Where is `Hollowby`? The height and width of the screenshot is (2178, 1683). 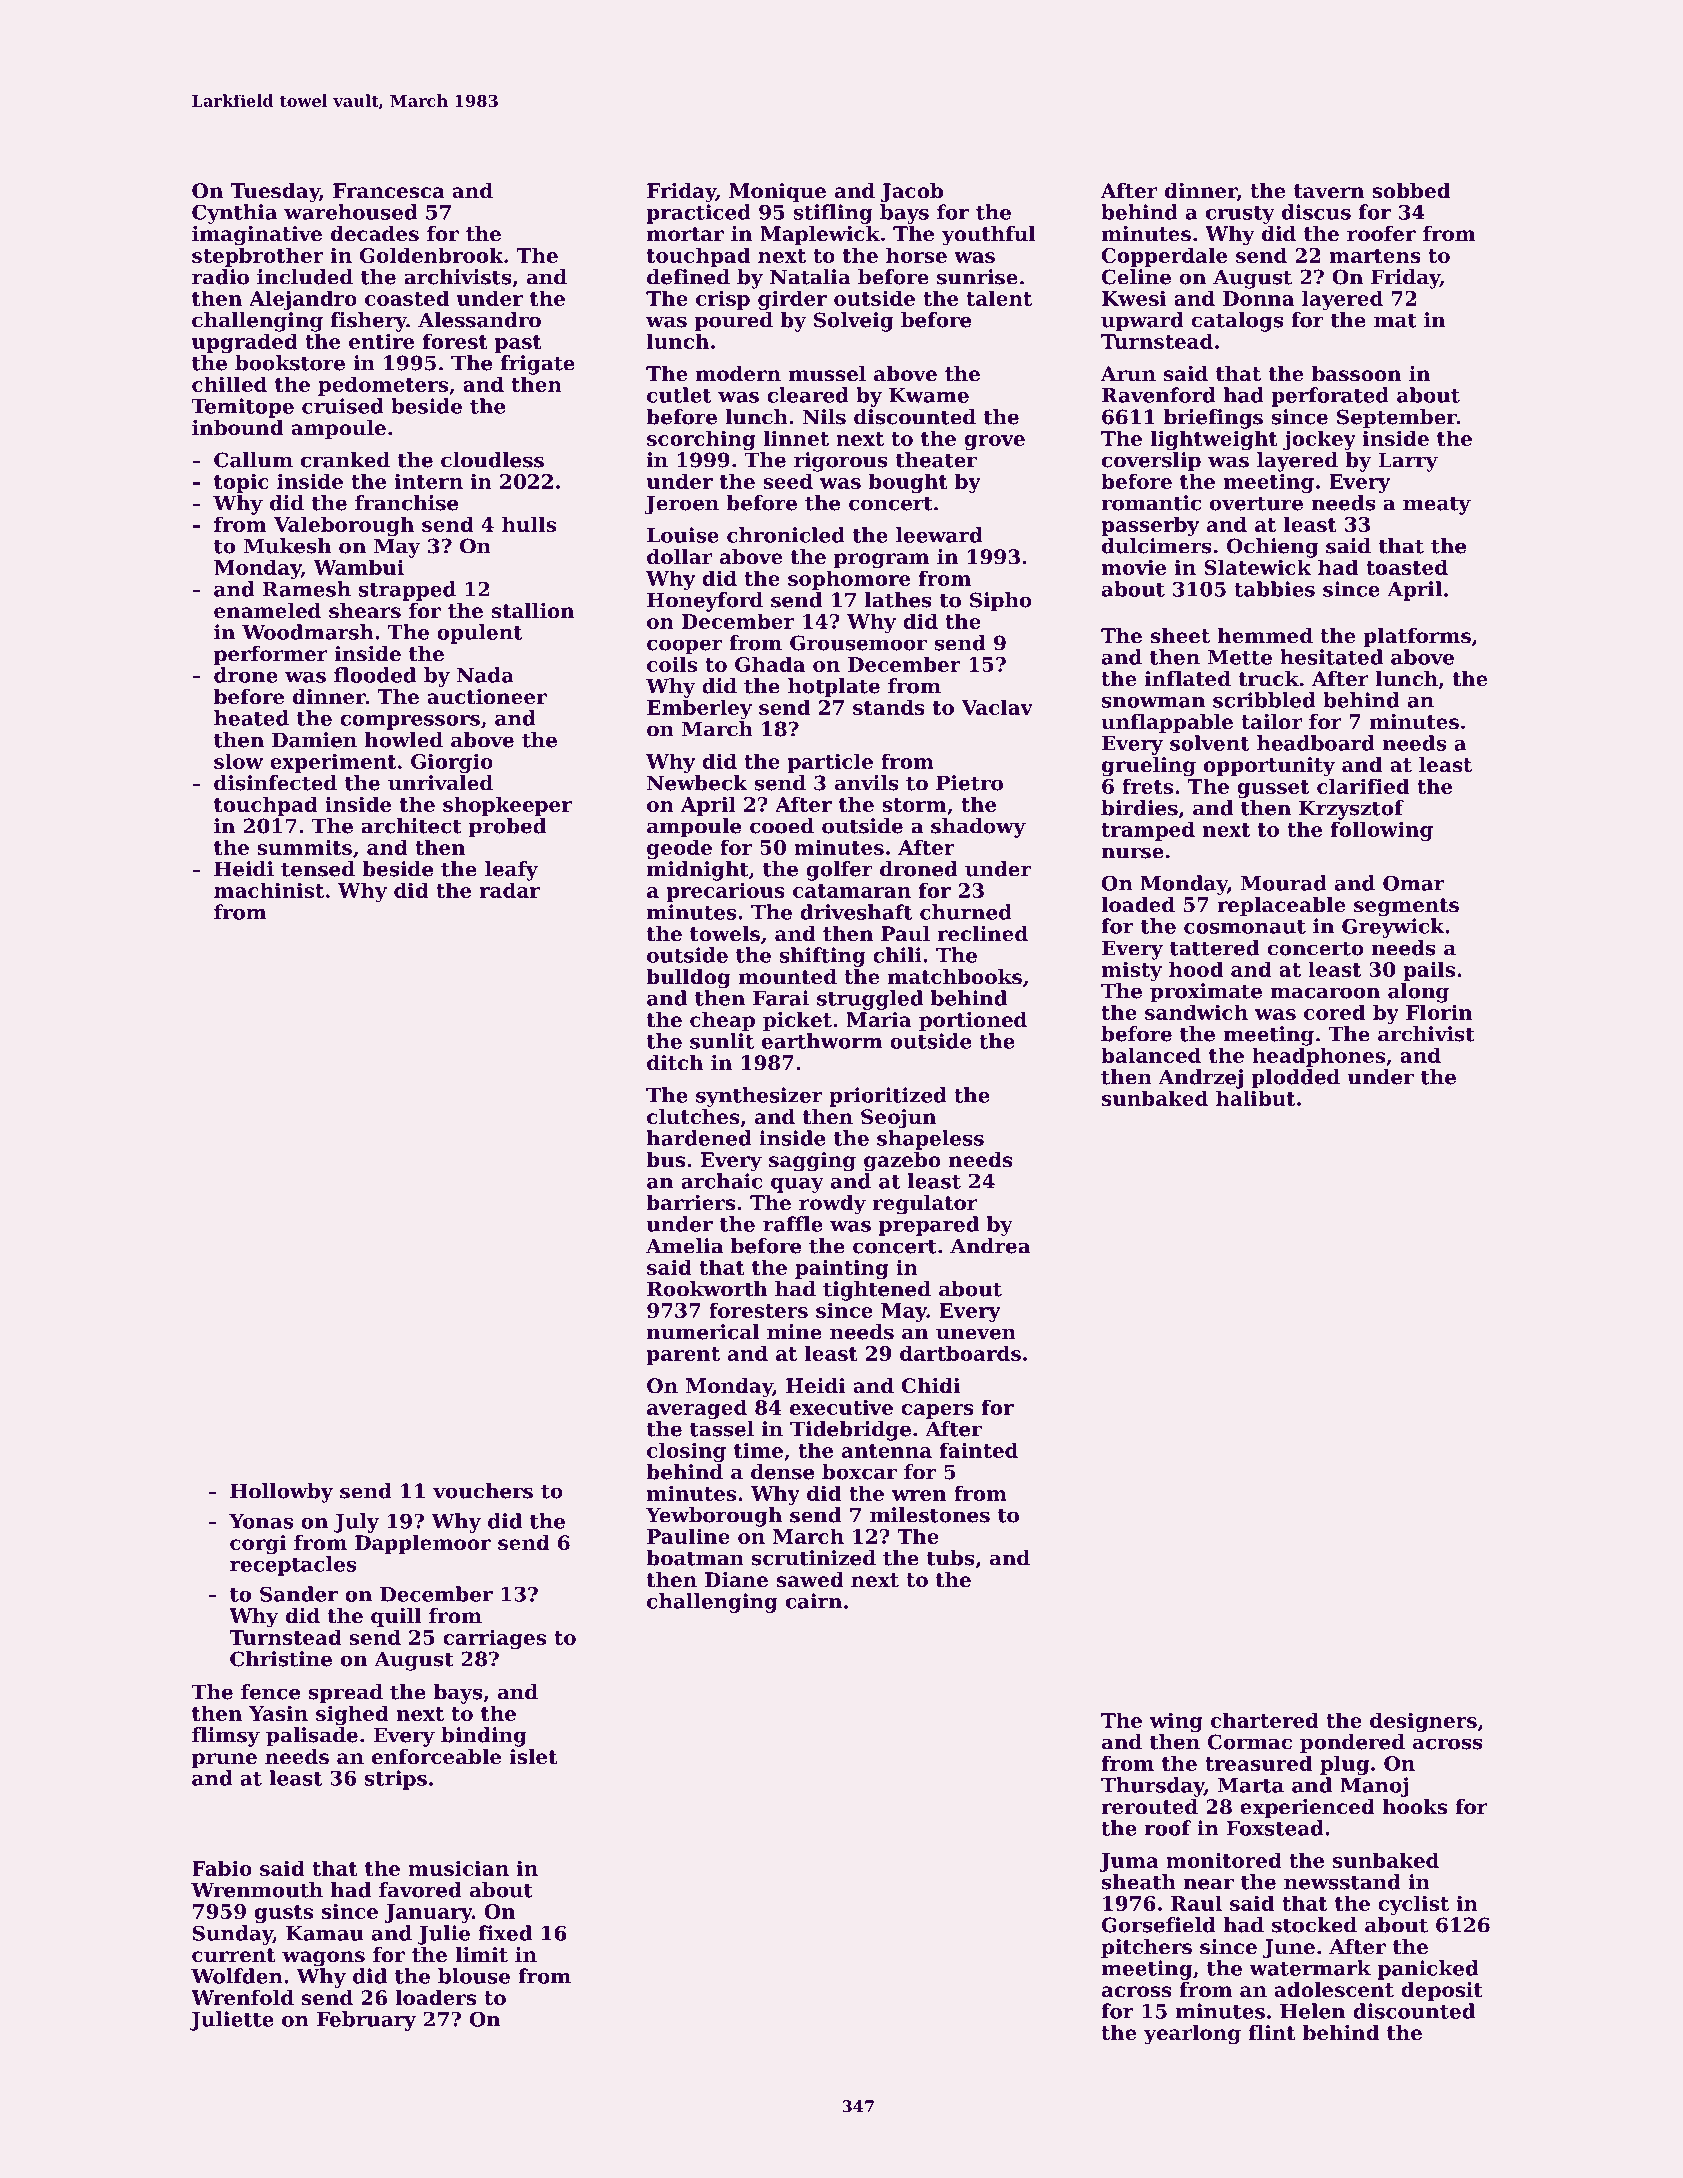
Hollowby is located at coordinates (281, 1493).
